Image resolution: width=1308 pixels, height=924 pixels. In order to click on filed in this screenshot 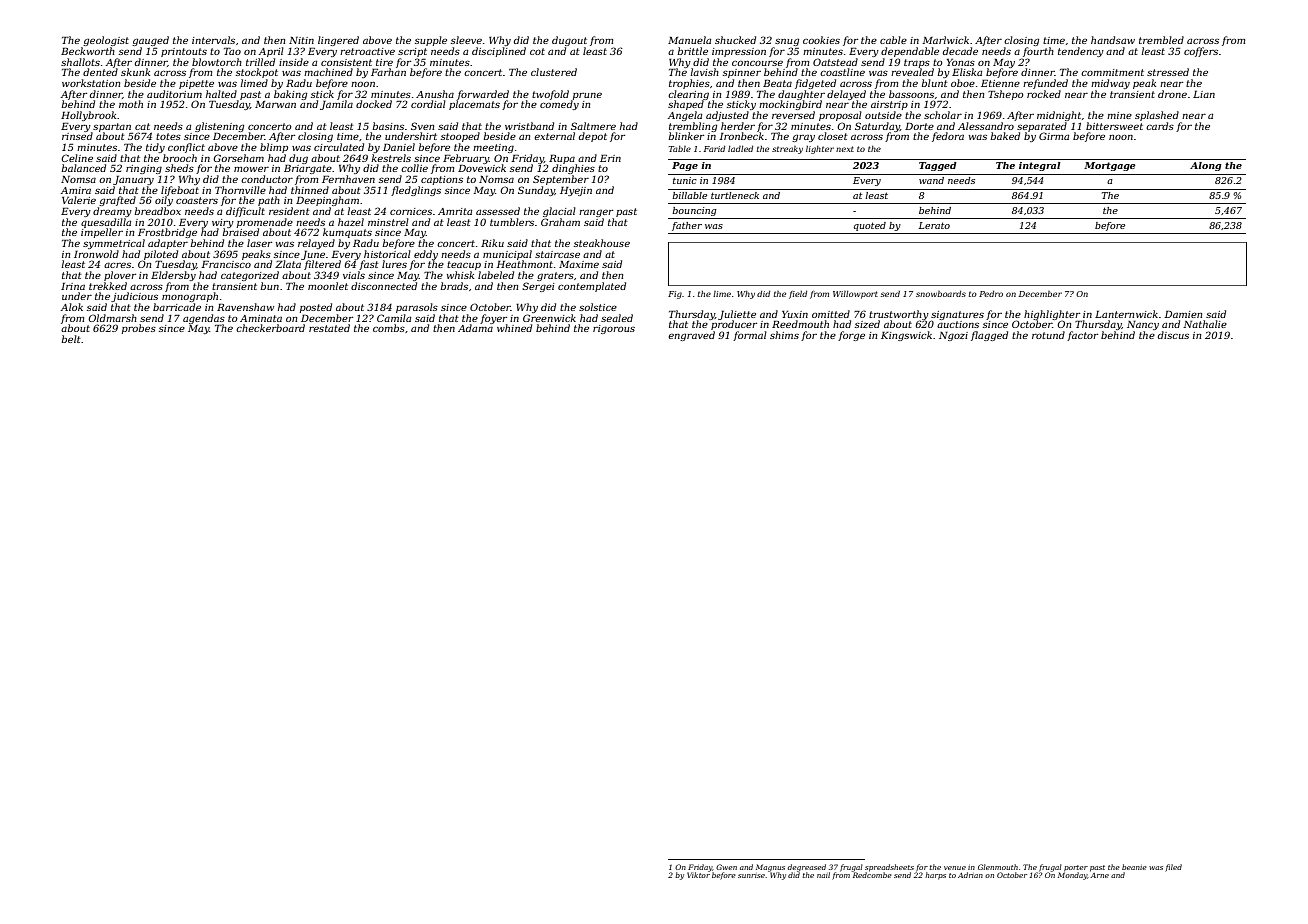, I will do `click(1173, 868)`.
